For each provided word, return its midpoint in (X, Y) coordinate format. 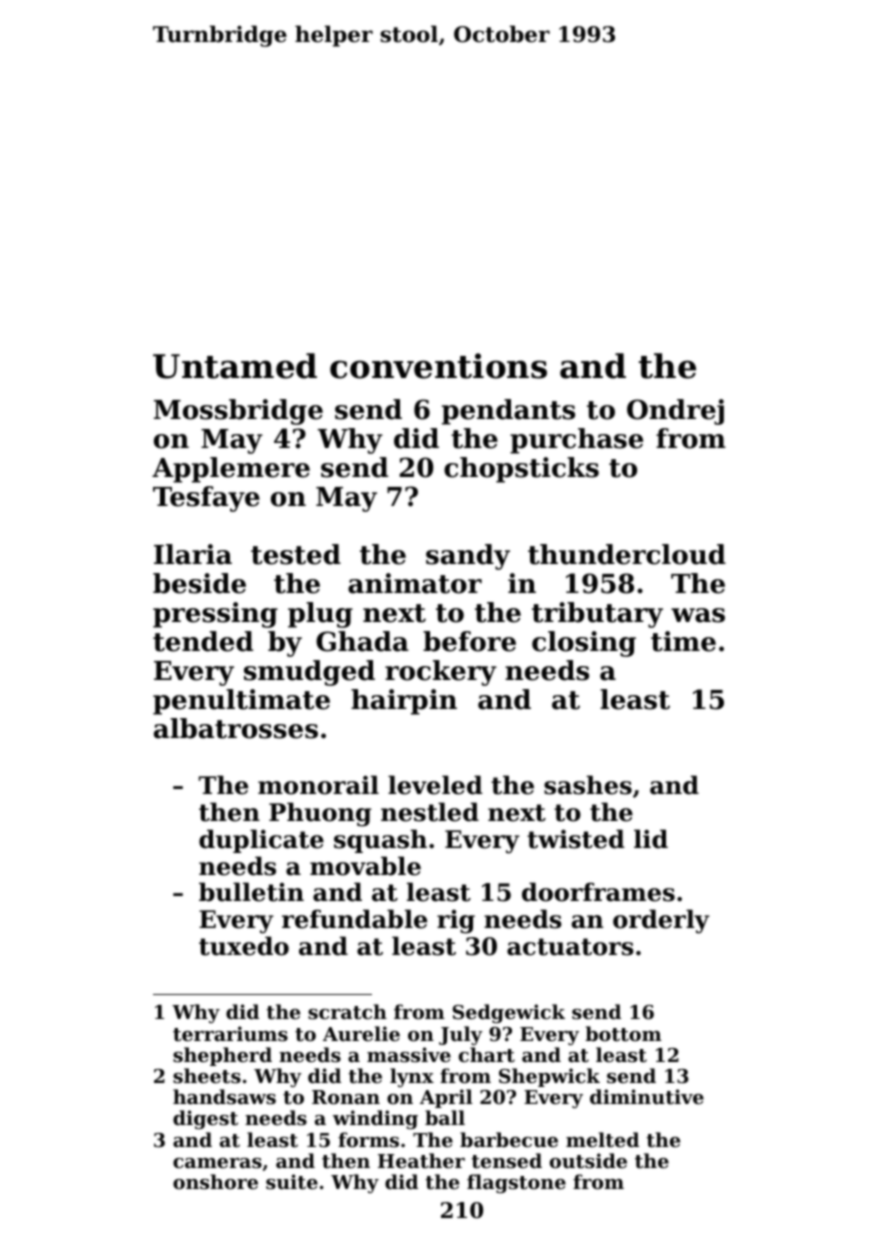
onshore (215, 1182)
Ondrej (675, 412)
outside (588, 1161)
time (683, 641)
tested (296, 554)
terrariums (230, 1034)
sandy (468, 557)
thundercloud (627, 554)
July (461, 1035)
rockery (441, 673)
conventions (438, 366)
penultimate (241, 702)
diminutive (647, 1097)
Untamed (235, 366)
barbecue (509, 1139)
